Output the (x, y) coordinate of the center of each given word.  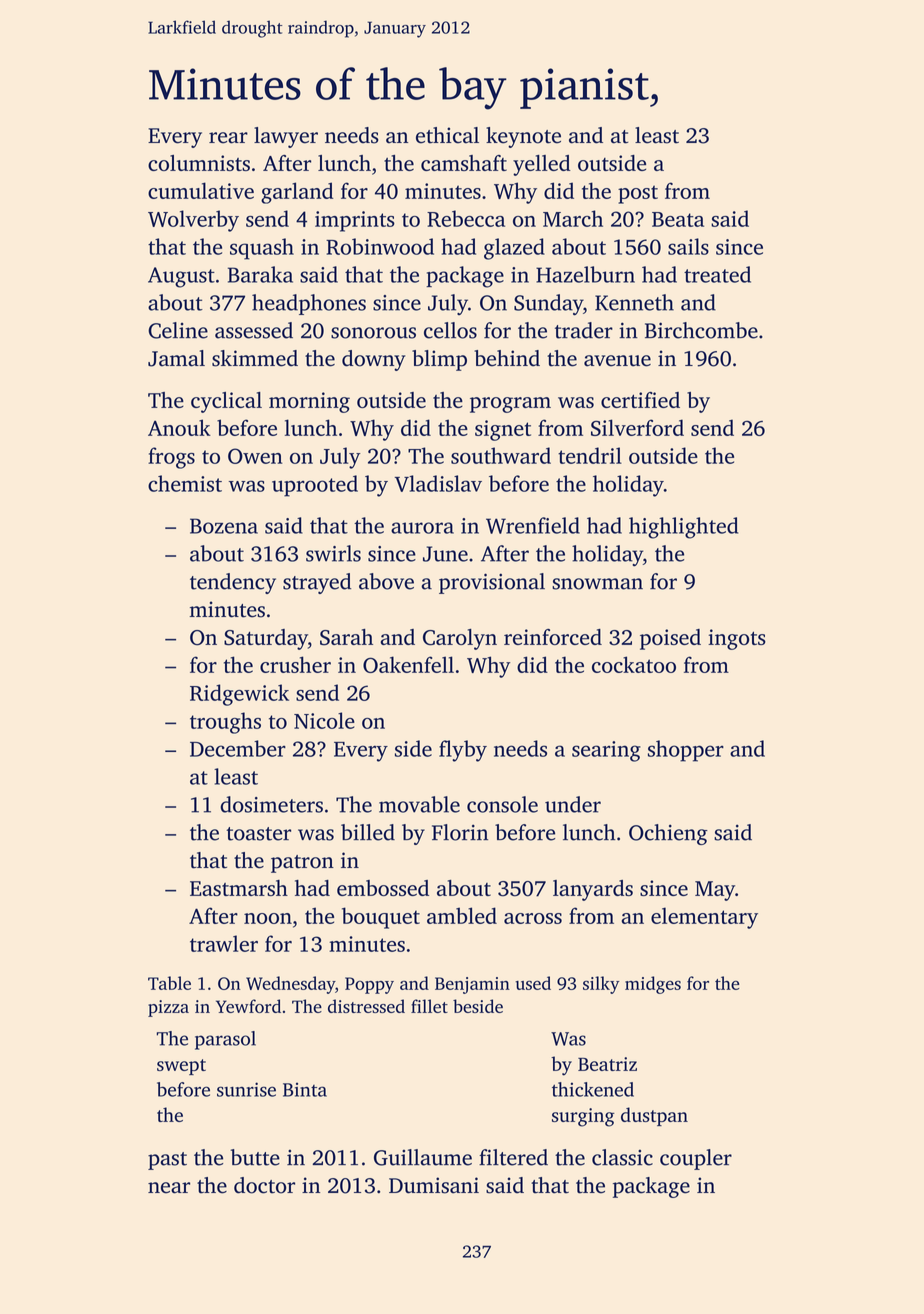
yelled (542, 165)
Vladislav (438, 483)
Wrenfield (533, 525)
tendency (233, 583)
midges (653, 985)
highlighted (683, 528)
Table (169, 983)
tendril (590, 455)
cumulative (201, 190)
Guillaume (423, 1157)
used (533, 983)
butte (255, 1157)
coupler (696, 1159)
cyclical (226, 402)
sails (688, 246)
